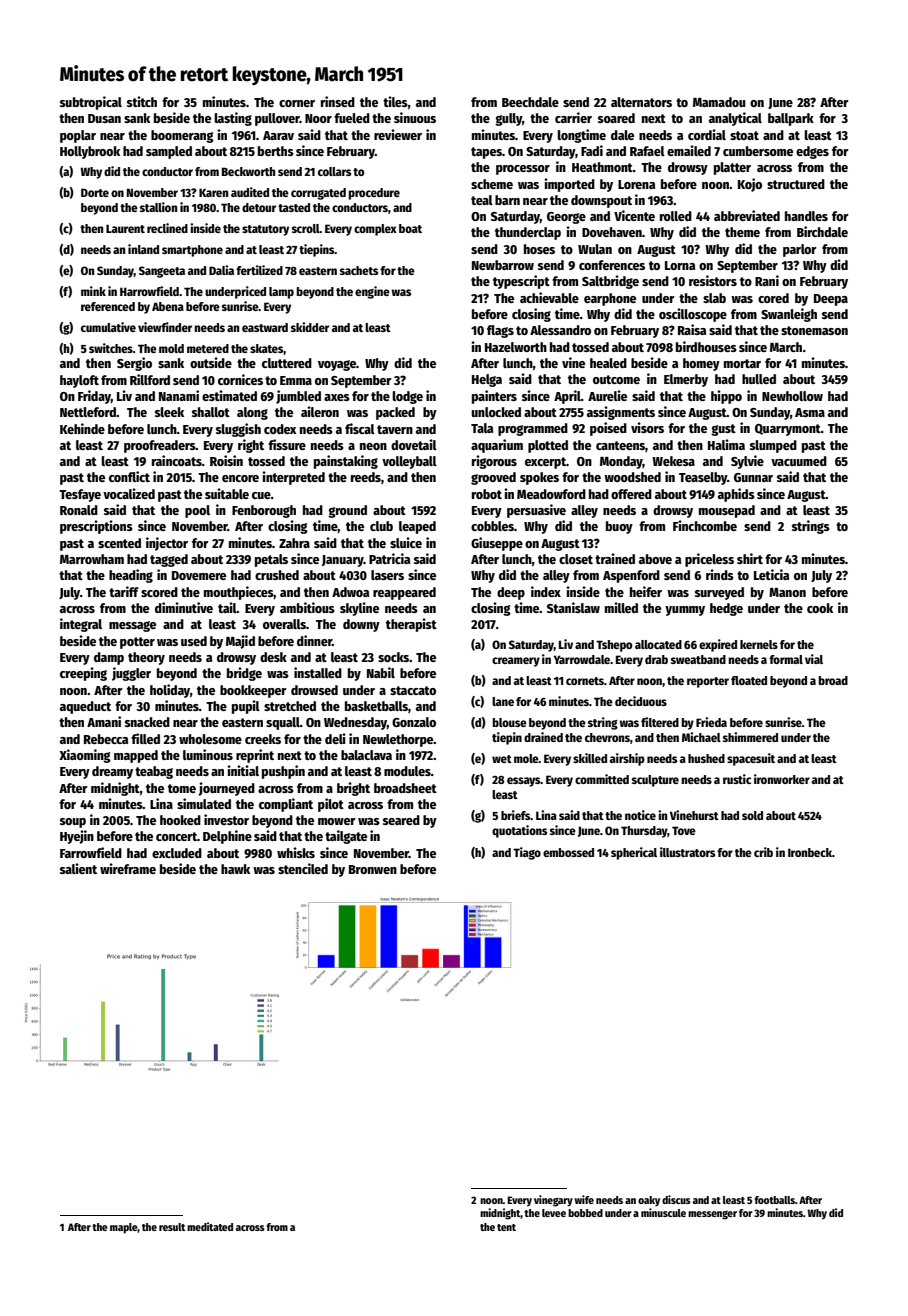 This page has height=1316, width=908. Describe the element at coordinates (503, 701) in the page. I see `lane` at that location.
